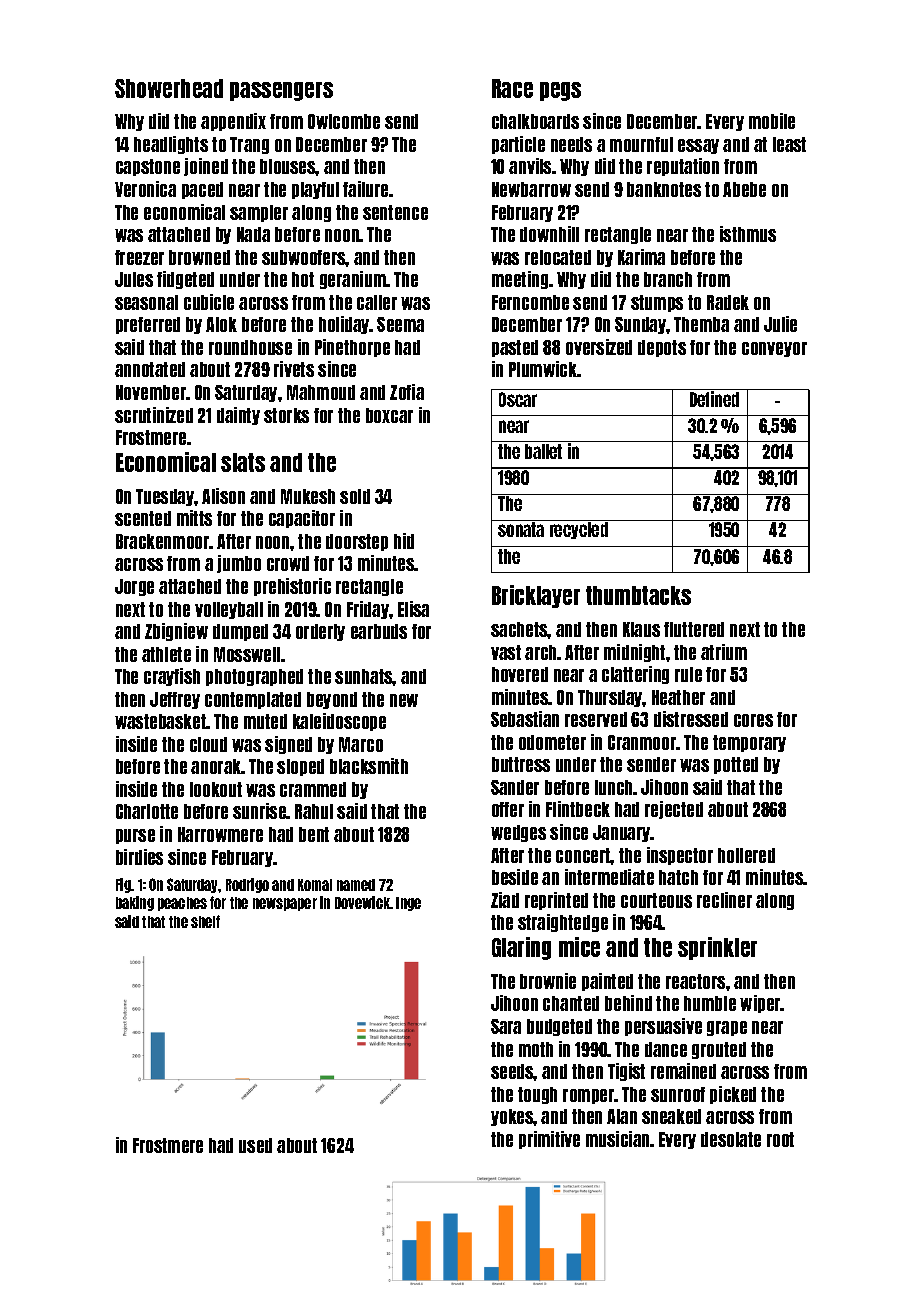 This image has height=1311, width=924. Describe the element at coordinates (780, 1139) in the image. I see `root` at that location.
